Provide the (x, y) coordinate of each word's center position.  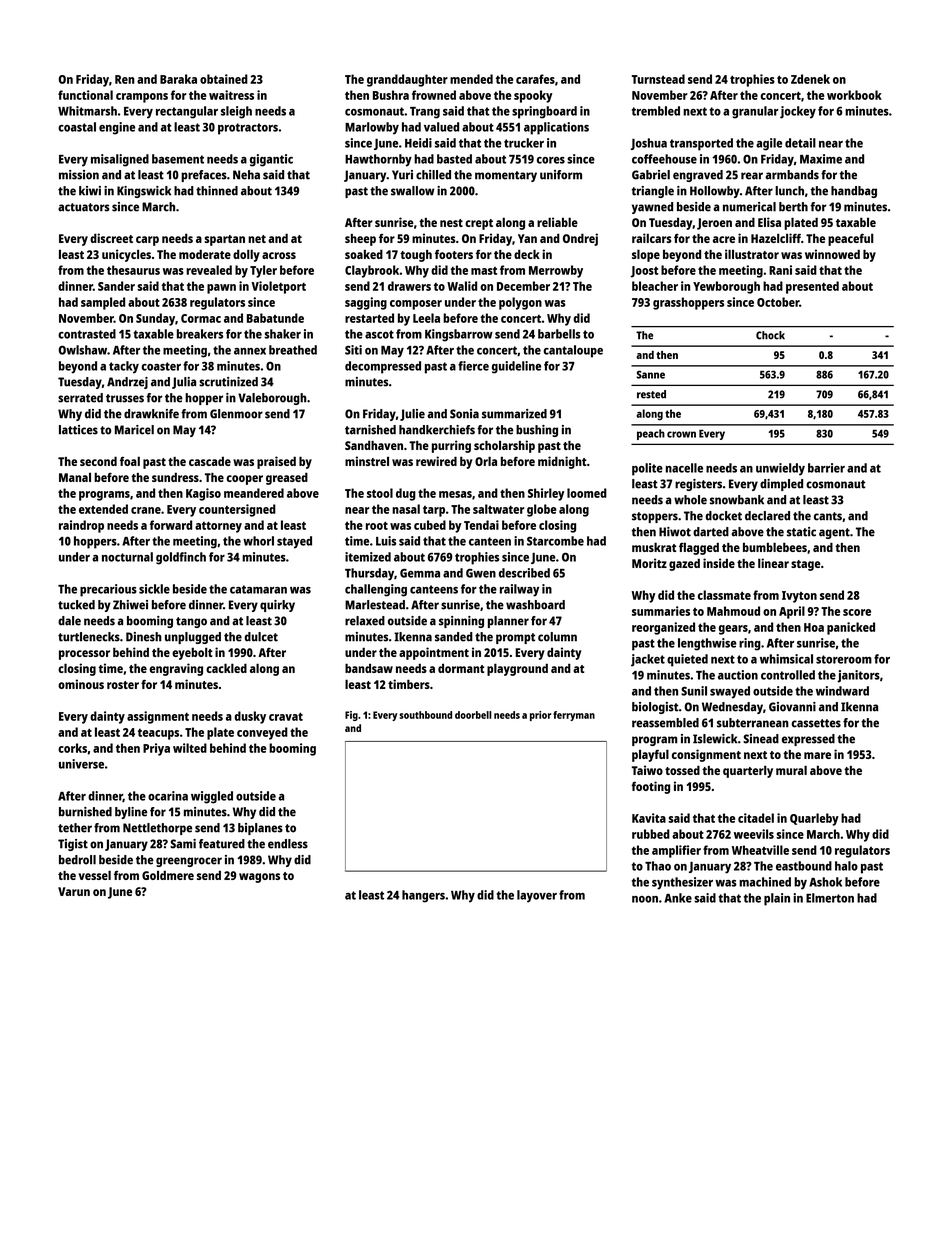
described (524, 573)
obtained (224, 79)
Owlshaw (83, 350)
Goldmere (168, 875)
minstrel (367, 461)
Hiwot (675, 532)
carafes (535, 79)
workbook (854, 95)
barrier (826, 468)
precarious (108, 590)
